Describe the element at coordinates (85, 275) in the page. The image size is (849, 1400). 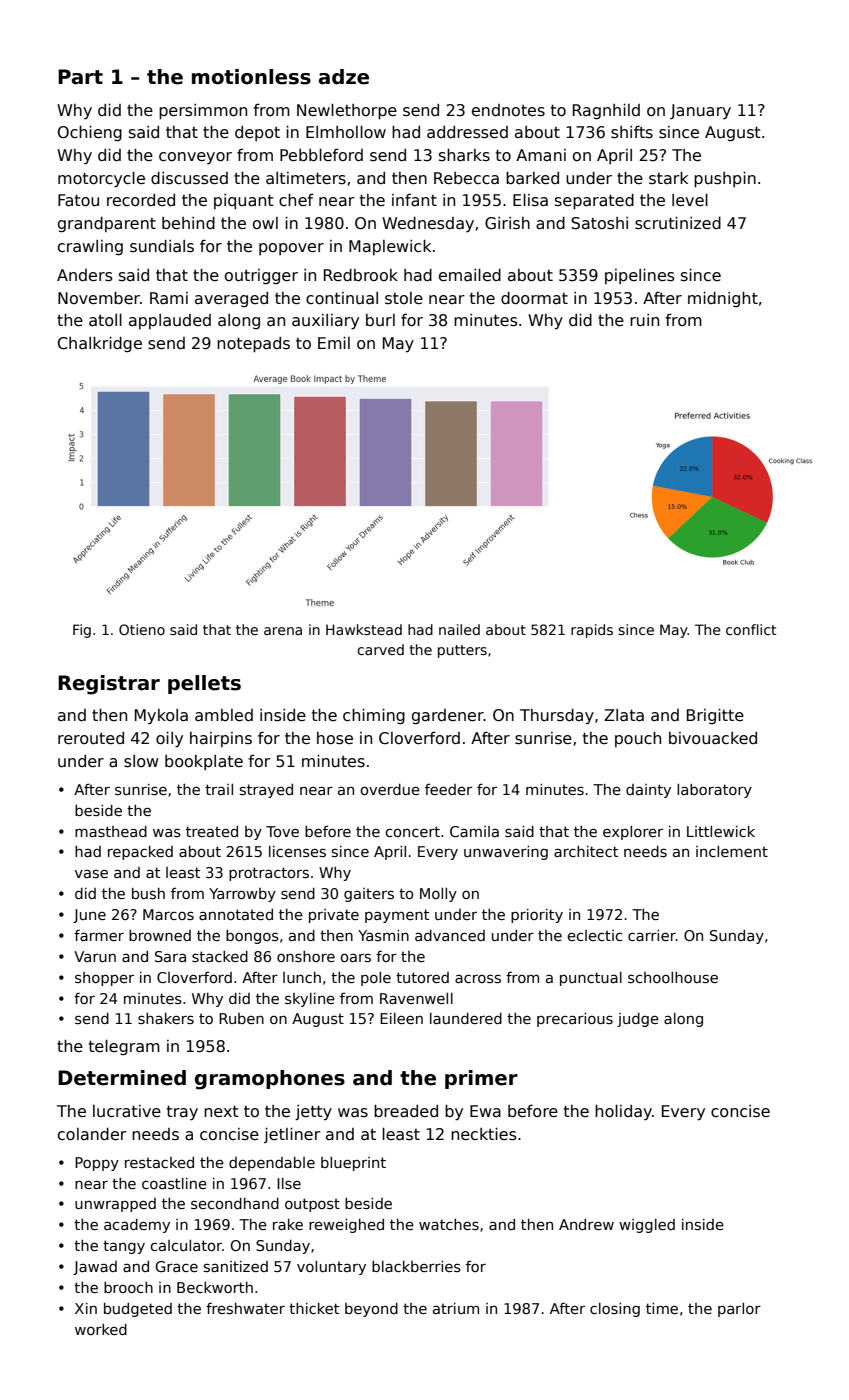
I see `Anders` at that location.
